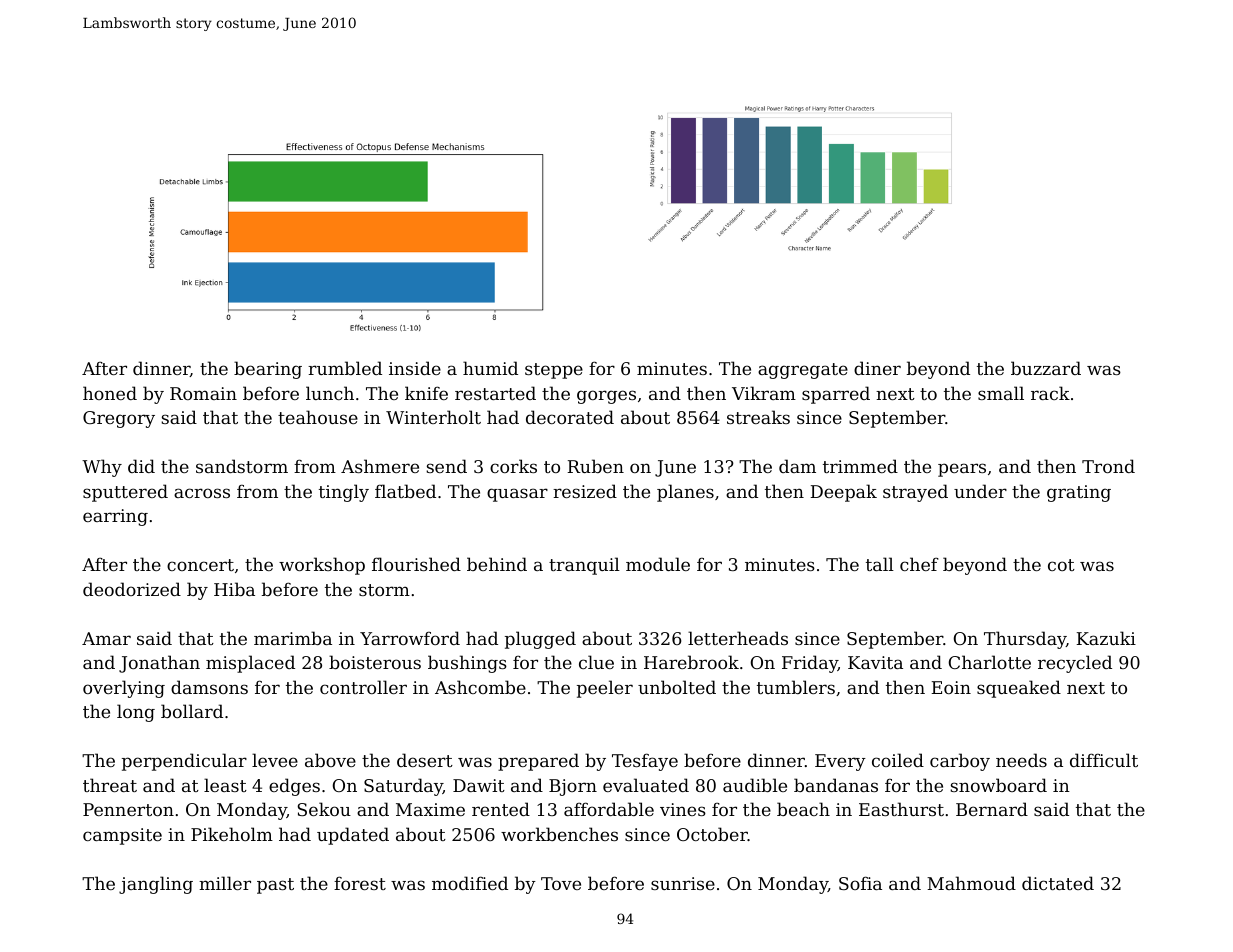  Describe the element at coordinates (561, 883) in the screenshot. I see `Tove` at that location.
